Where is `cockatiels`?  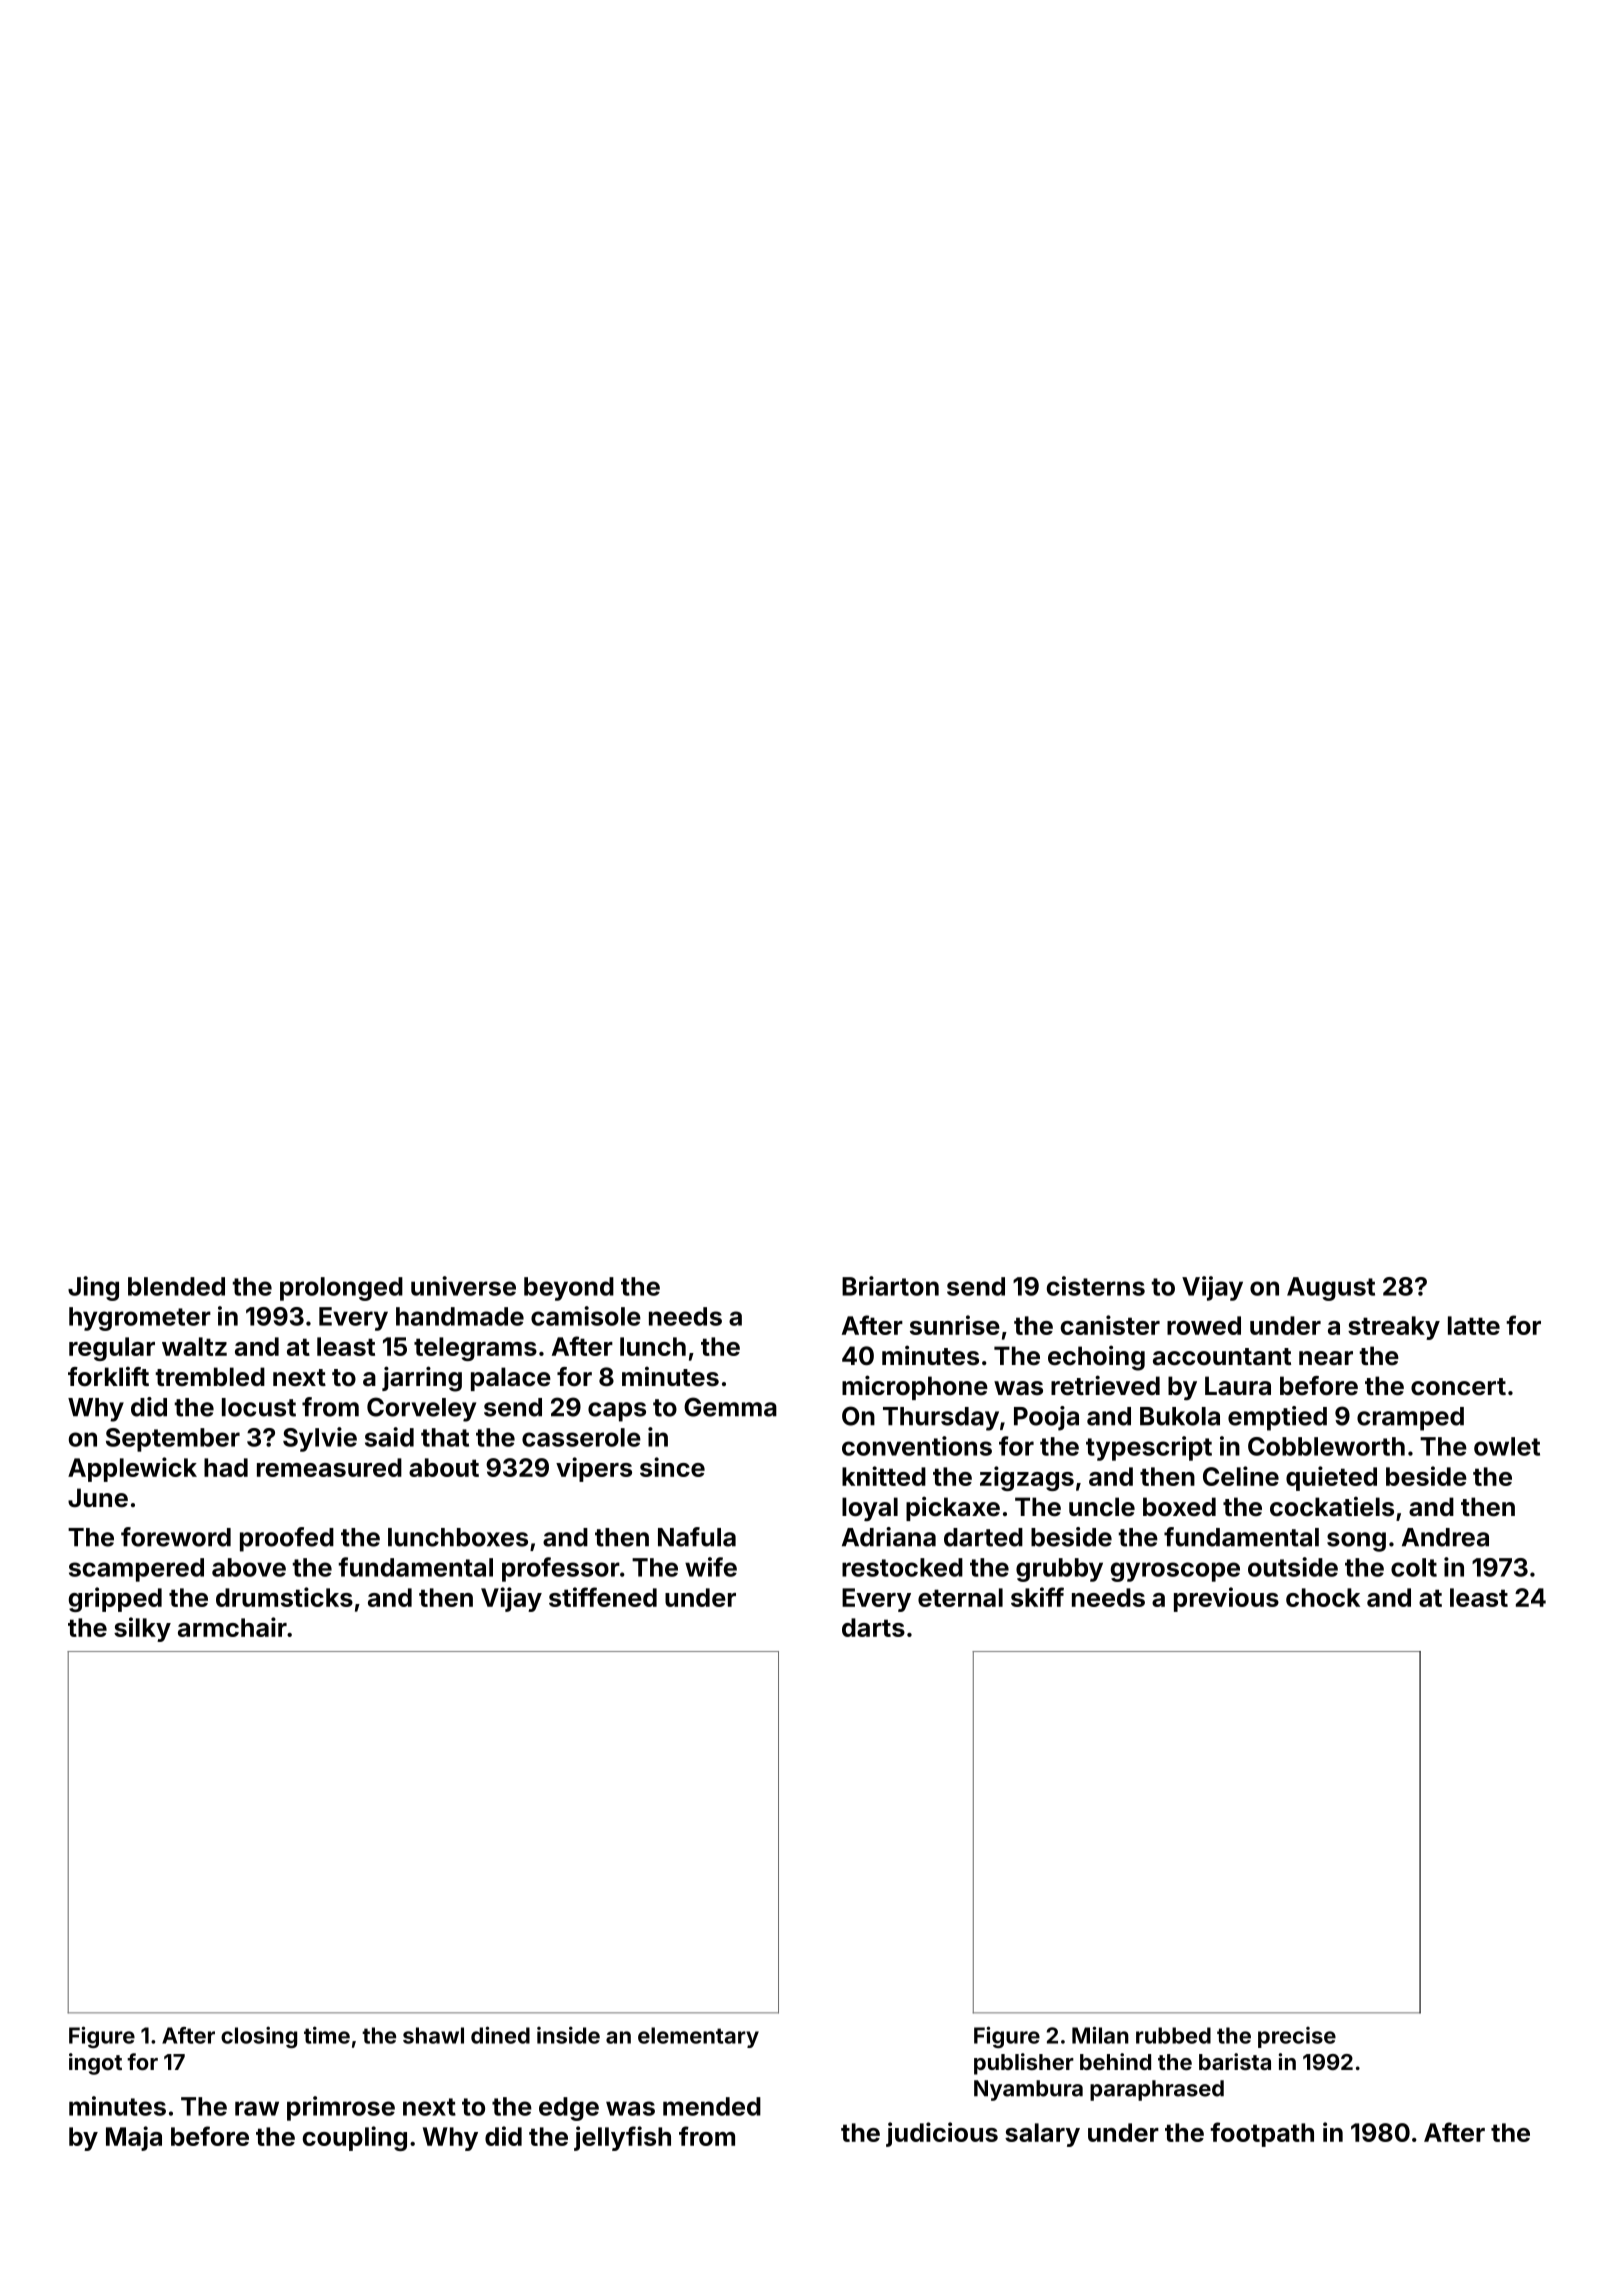
cockatiels is located at coordinates (1332, 1506).
